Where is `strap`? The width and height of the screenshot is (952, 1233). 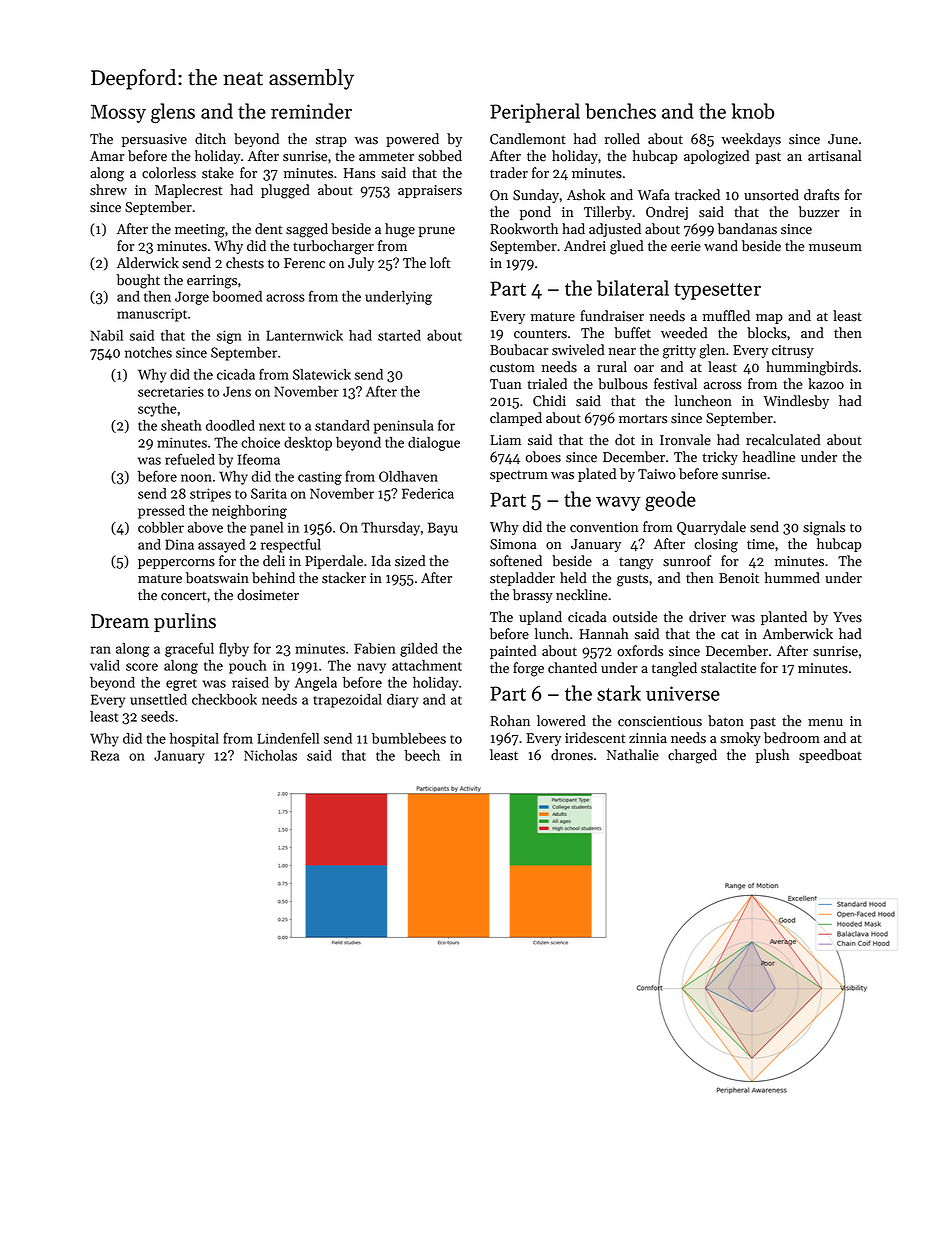 strap is located at coordinates (331, 141).
